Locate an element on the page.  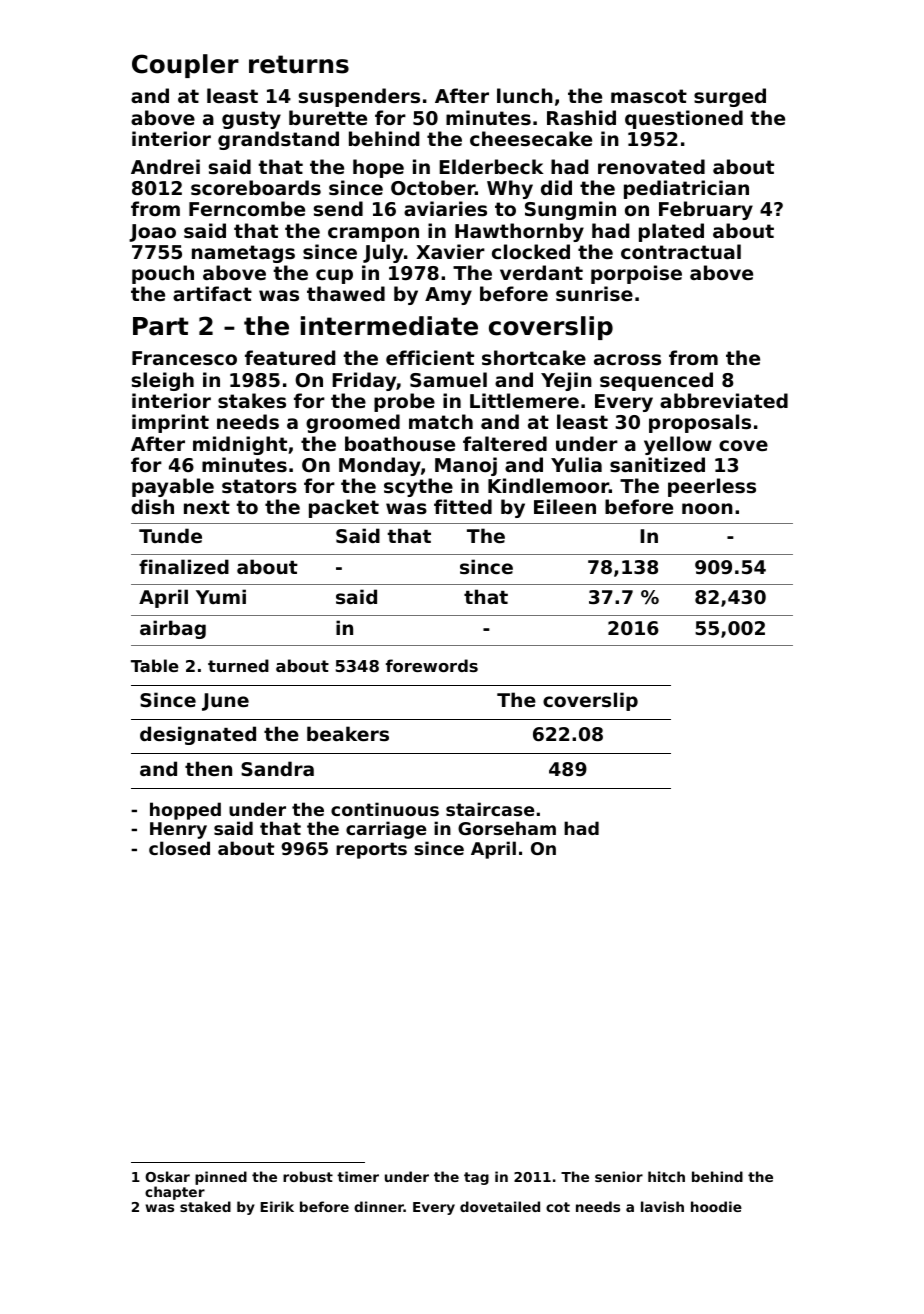
turned is located at coordinates (238, 665).
